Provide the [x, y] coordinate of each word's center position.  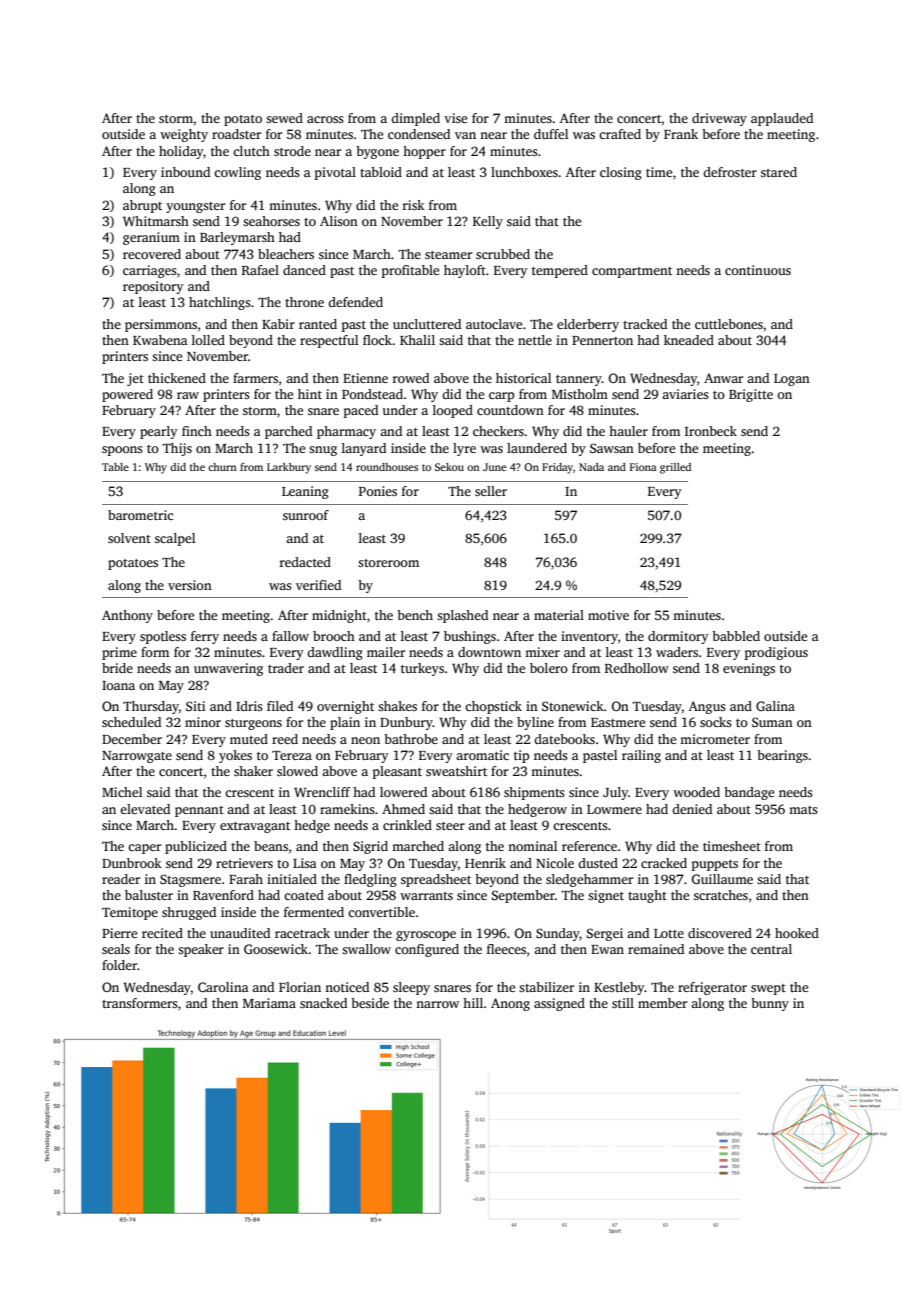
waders [677, 652]
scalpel [175, 539]
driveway [719, 119]
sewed [284, 118]
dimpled [415, 119]
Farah [246, 879]
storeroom [388, 563]
